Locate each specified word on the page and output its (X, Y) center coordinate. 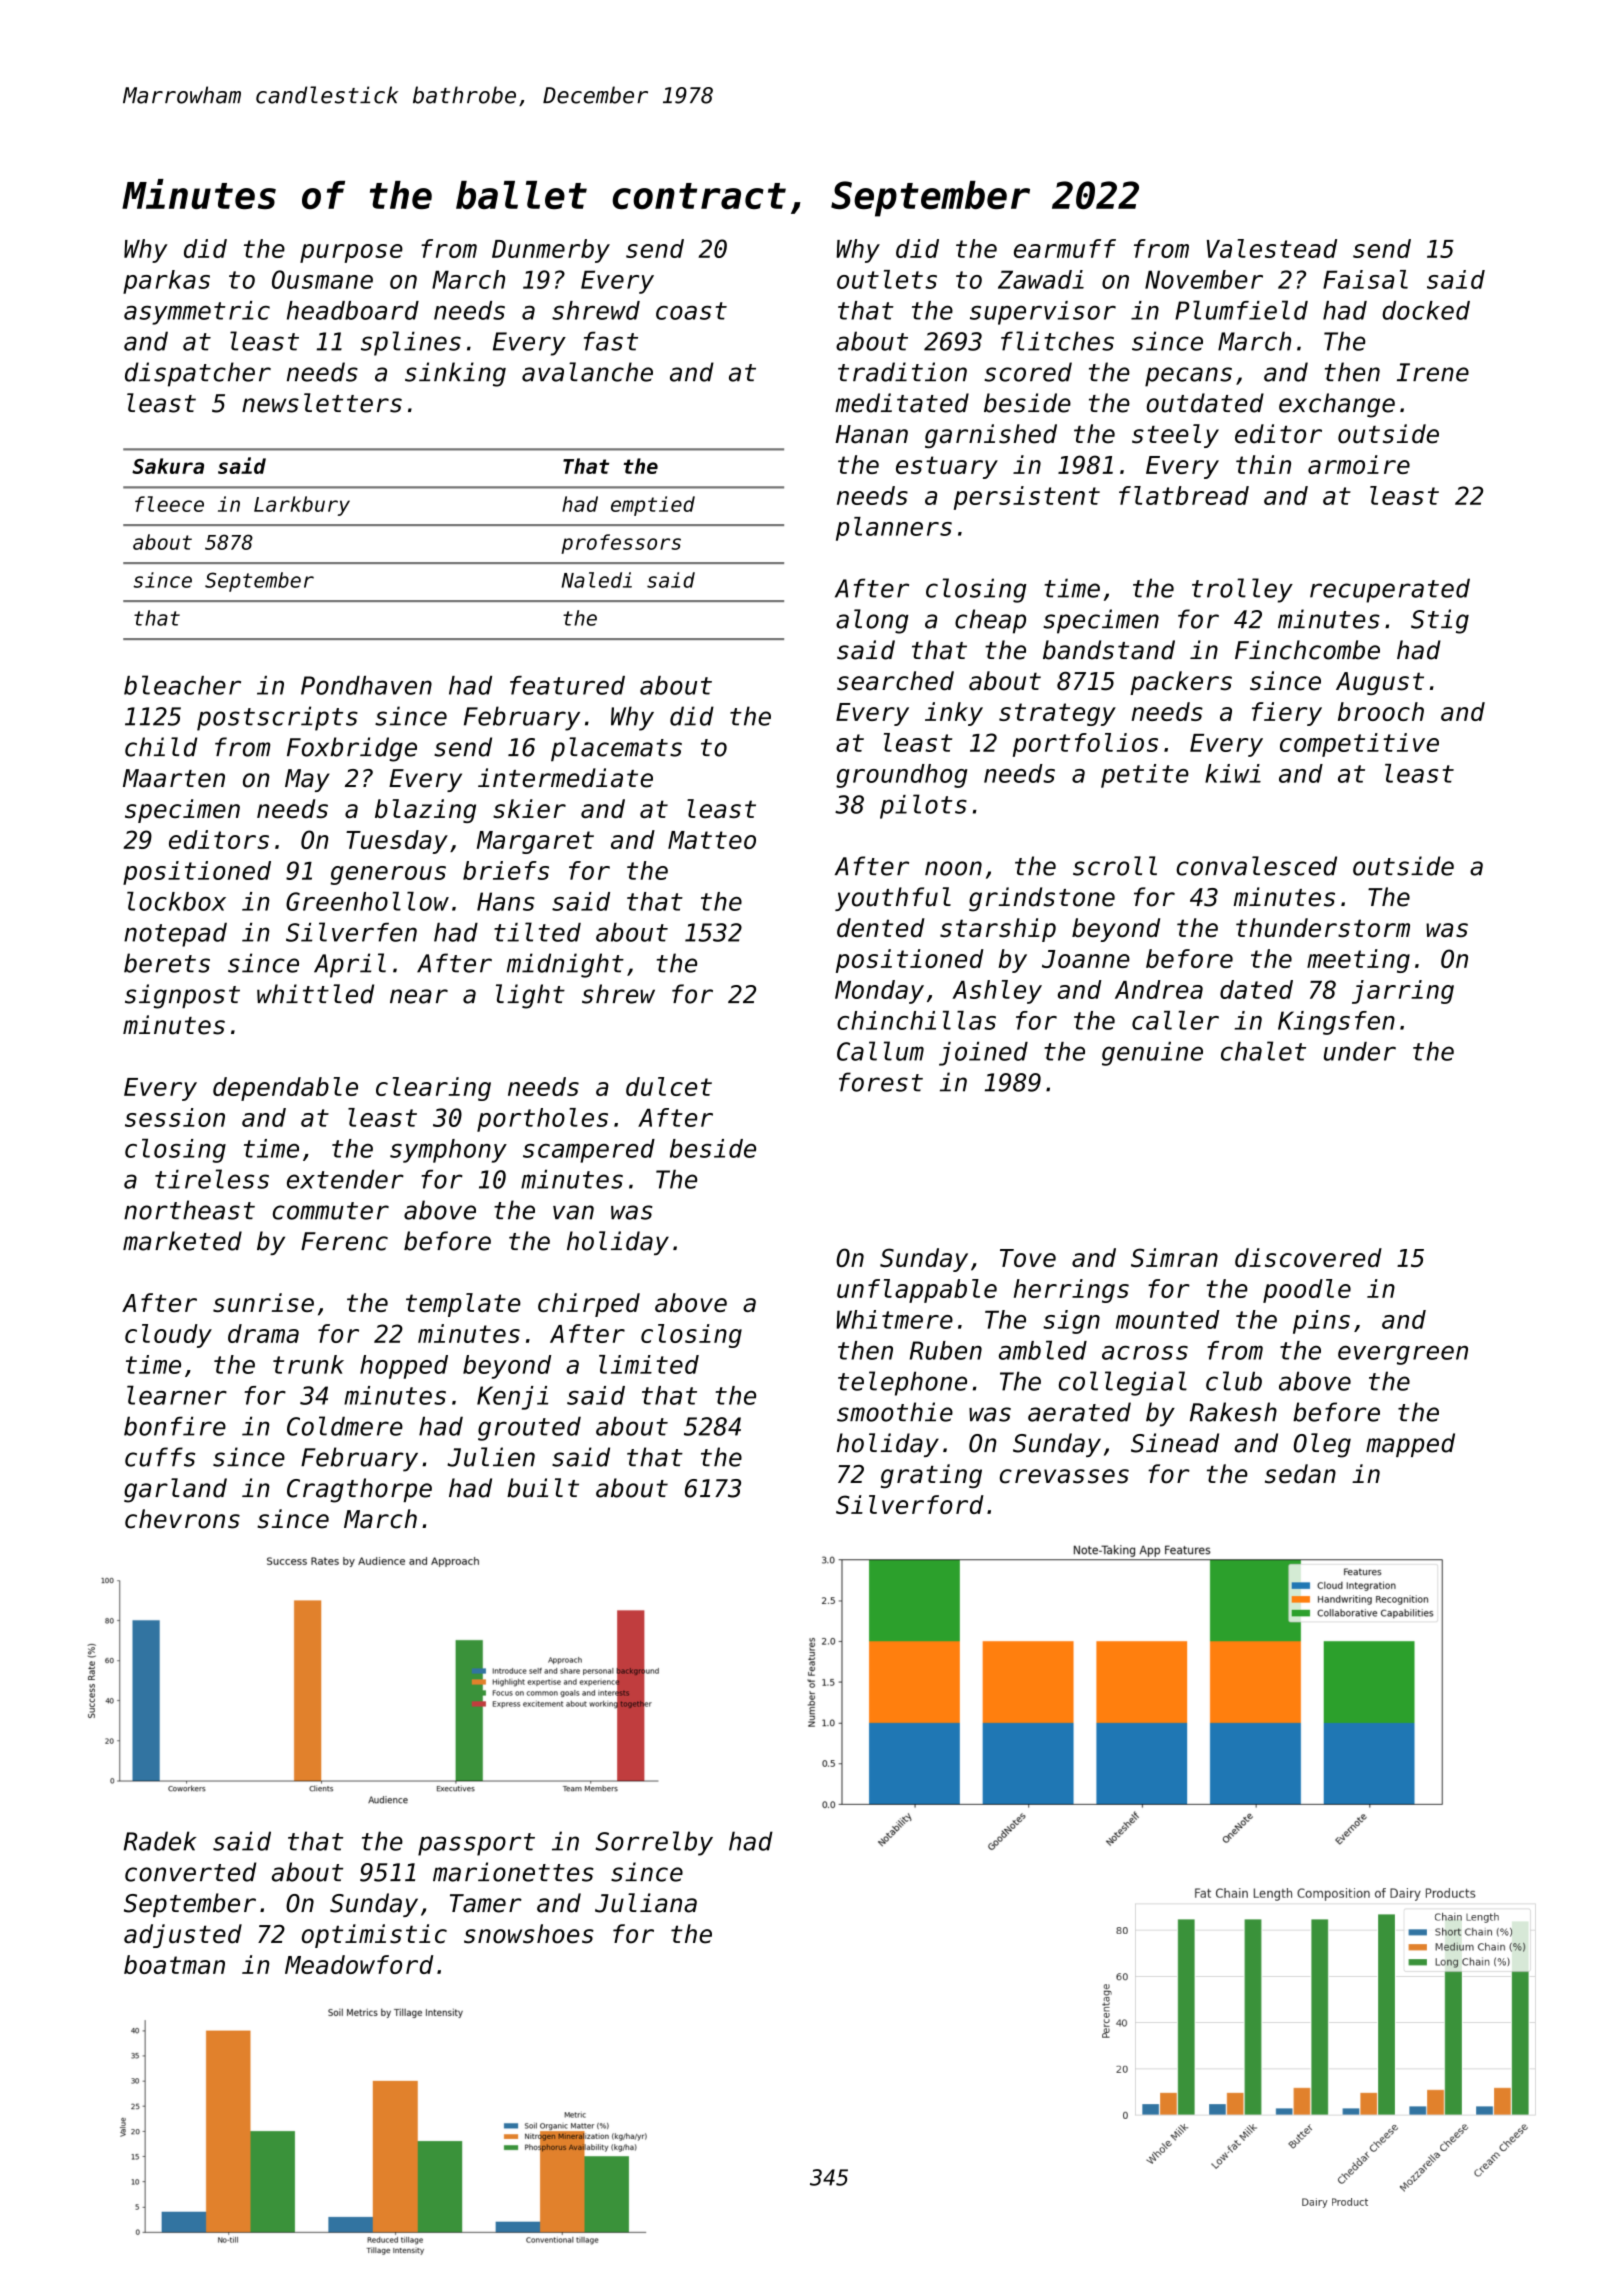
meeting (1358, 961)
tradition (902, 372)
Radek (160, 1841)
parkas (166, 282)
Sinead (1175, 1443)
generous (388, 875)
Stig (1440, 621)
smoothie (895, 1412)
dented (881, 928)
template (463, 1305)
